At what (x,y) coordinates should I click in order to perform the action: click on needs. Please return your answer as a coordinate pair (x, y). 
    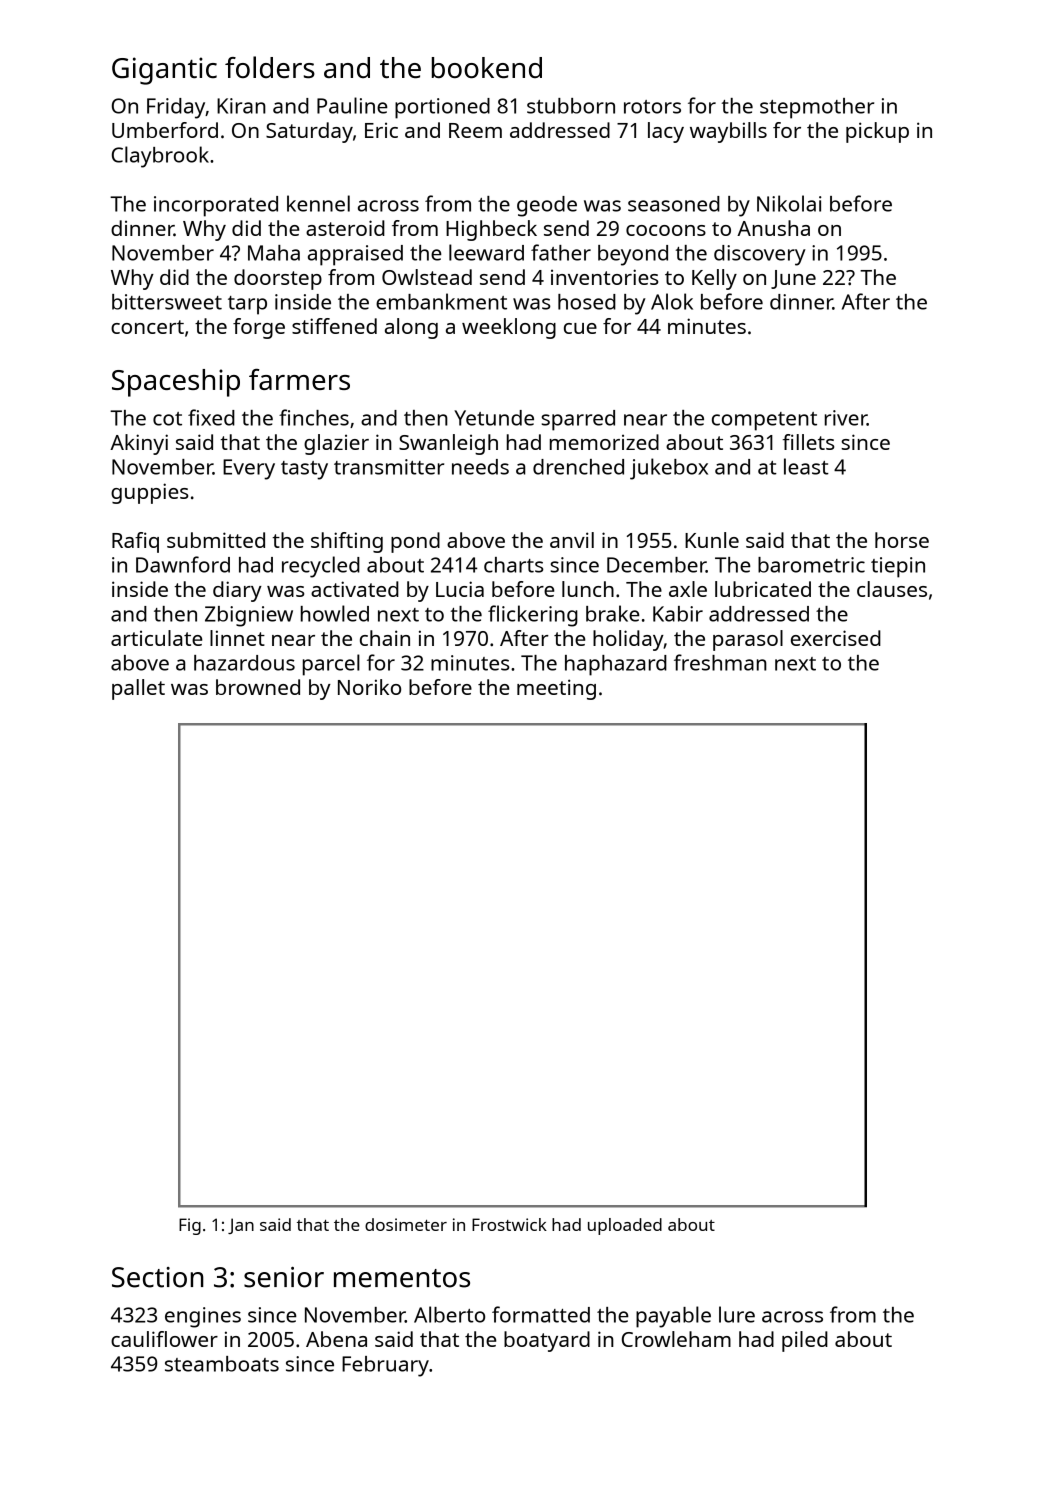
    Looking at the image, I should click on (480, 467).
